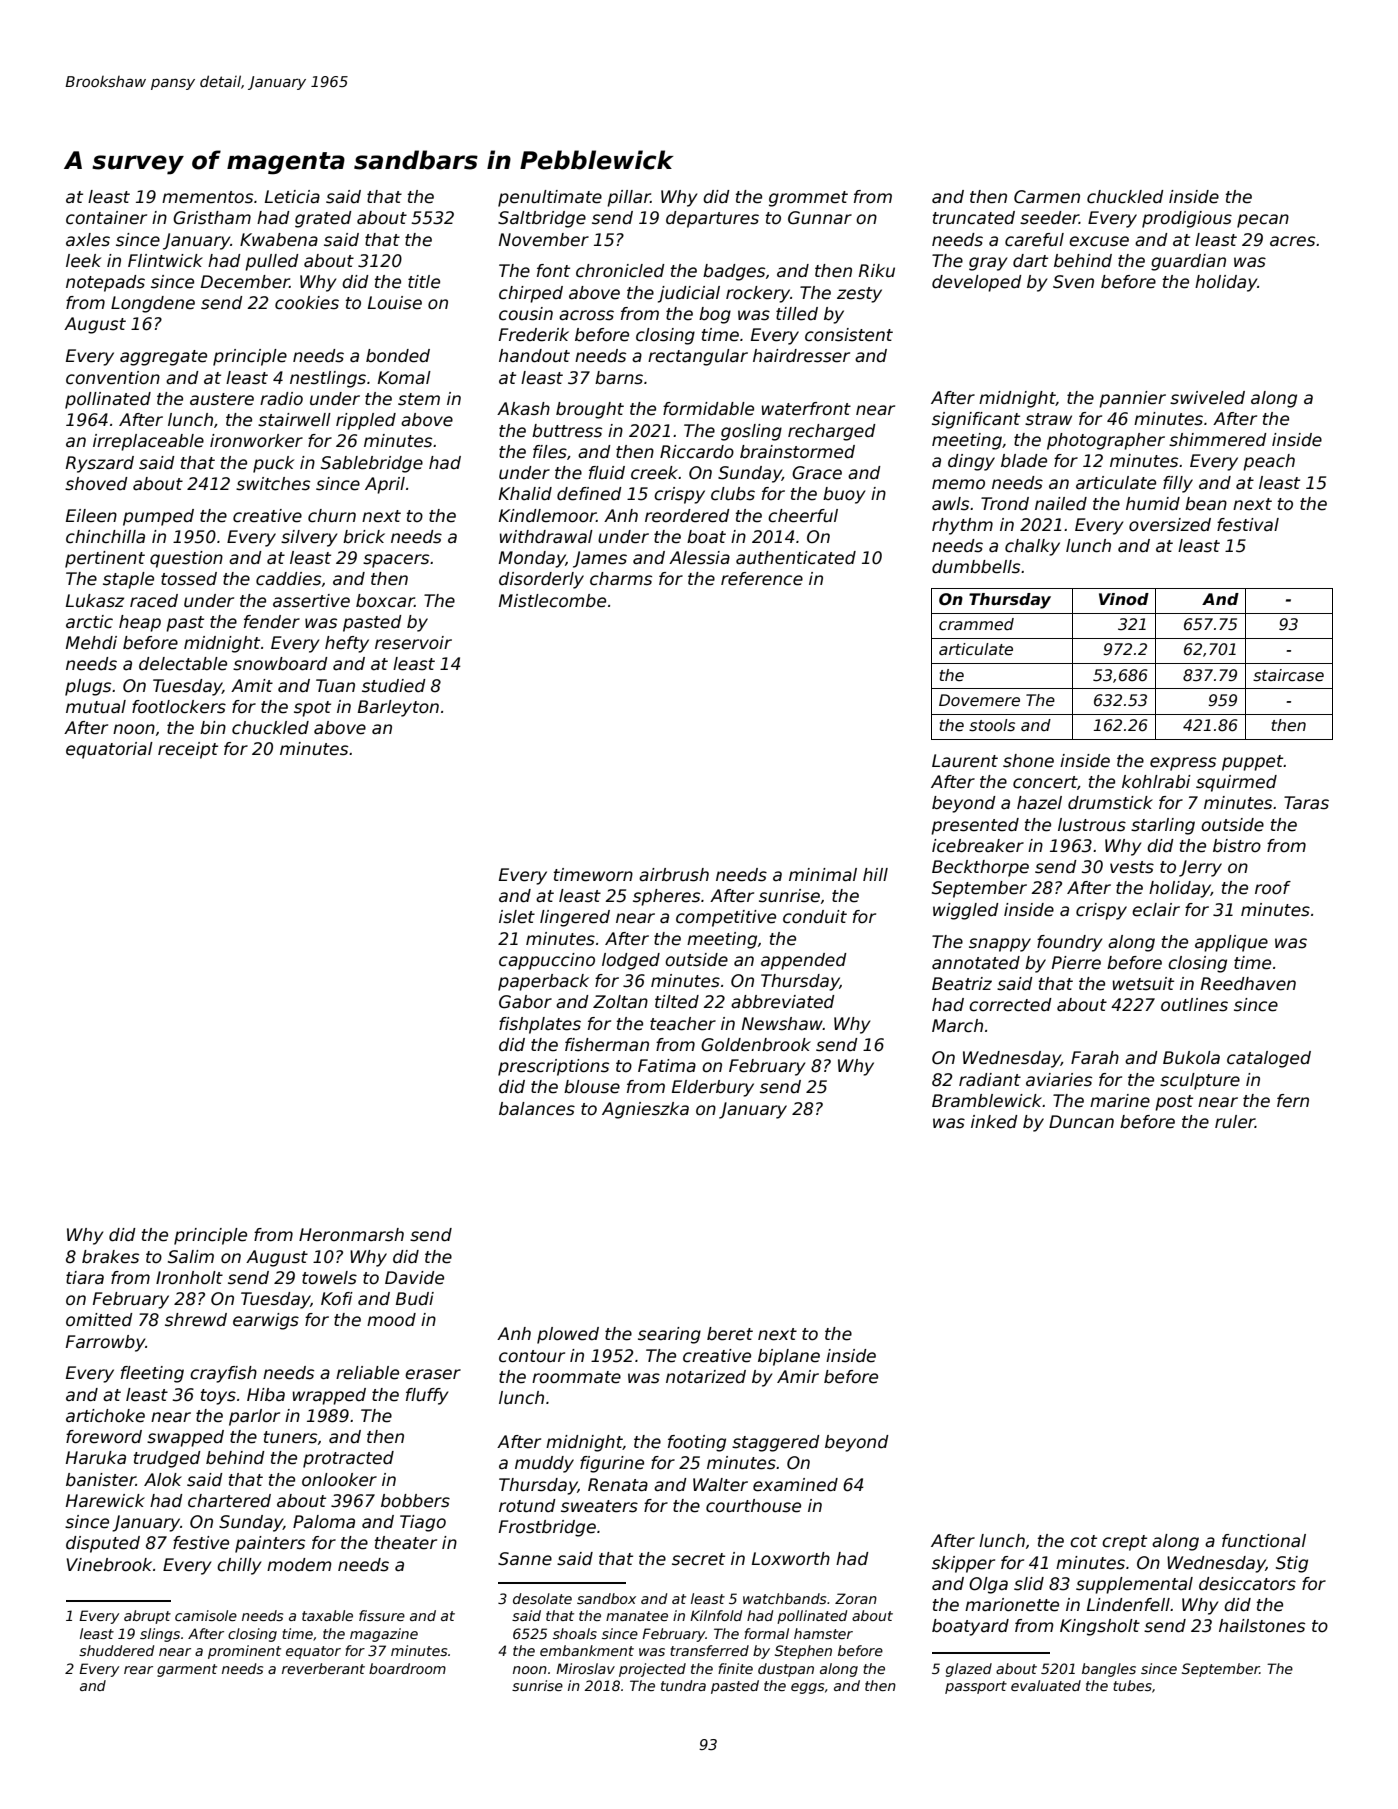  What do you see at coordinates (979, 700) in the page?
I see `Dovemere` at bounding box center [979, 700].
